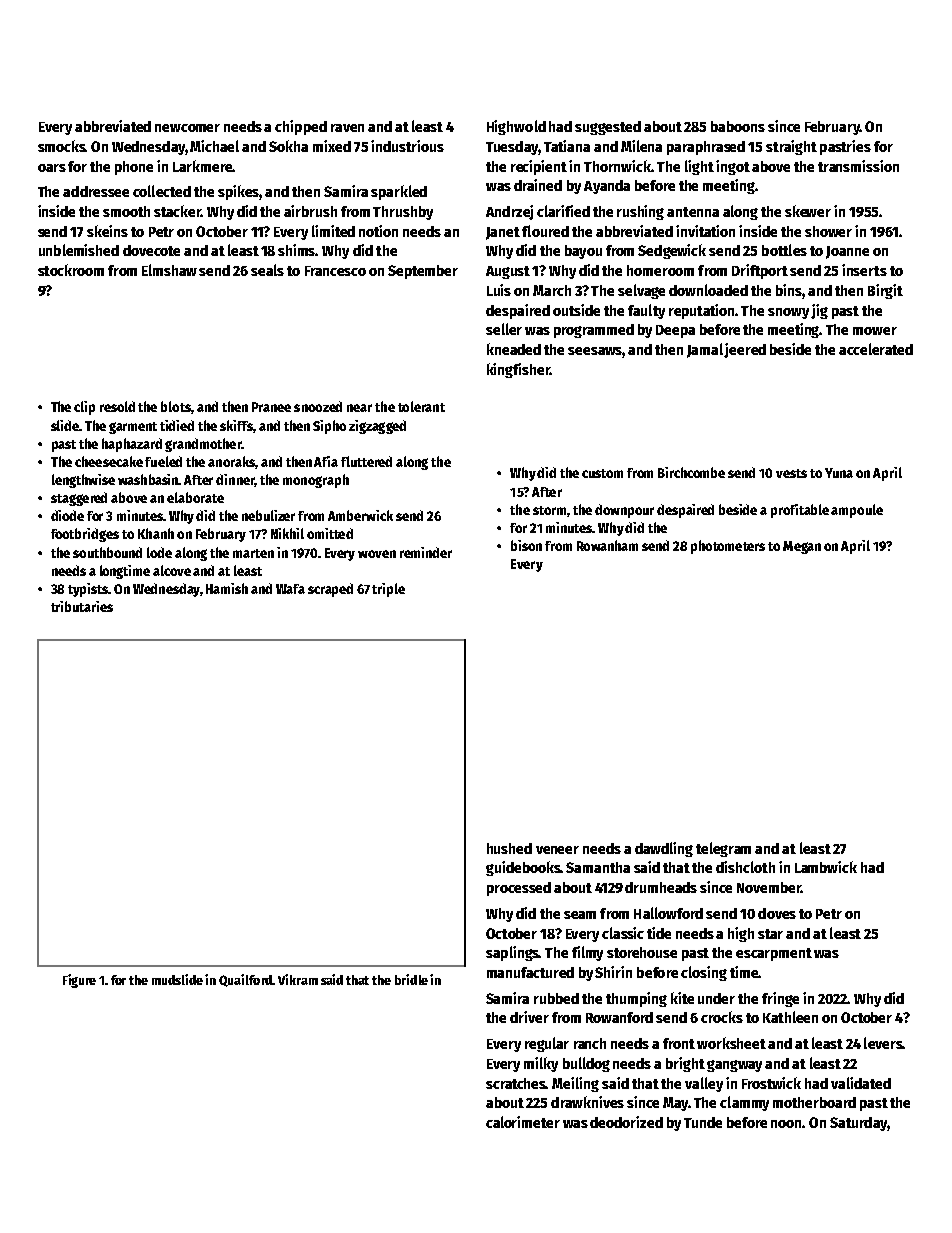 The width and height of the screenshot is (952, 1233). Describe the element at coordinates (738, 126) in the screenshot. I see `baboons` at that location.
